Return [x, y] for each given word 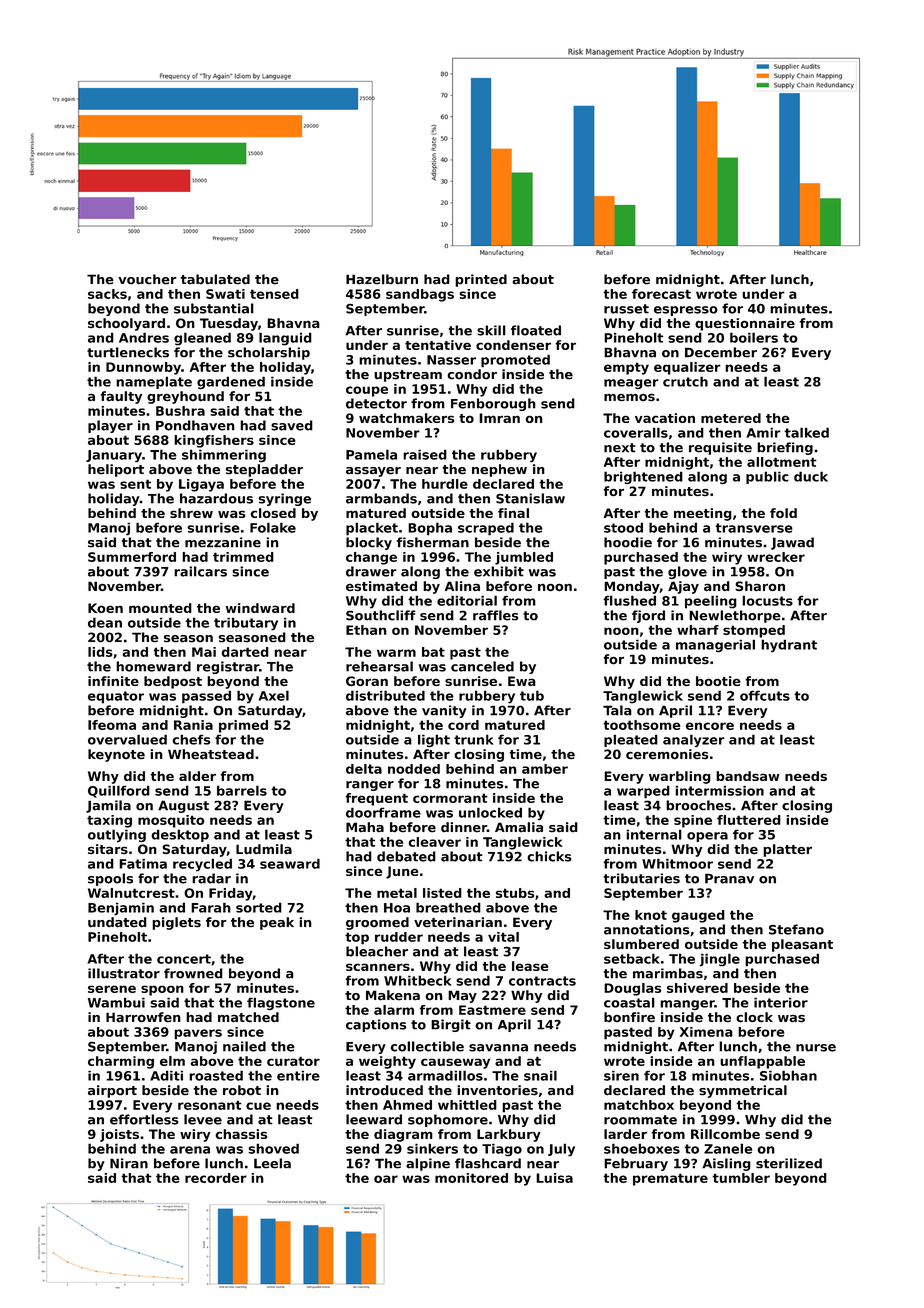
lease [530, 966]
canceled [482, 666]
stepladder [264, 470]
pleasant [802, 945]
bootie [718, 681]
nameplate [154, 382]
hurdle [445, 484]
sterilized [789, 1163]
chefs [191, 739]
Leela [272, 1163]
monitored [471, 1178]
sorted [259, 907]
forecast [661, 294]
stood [623, 527]
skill [491, 330]
